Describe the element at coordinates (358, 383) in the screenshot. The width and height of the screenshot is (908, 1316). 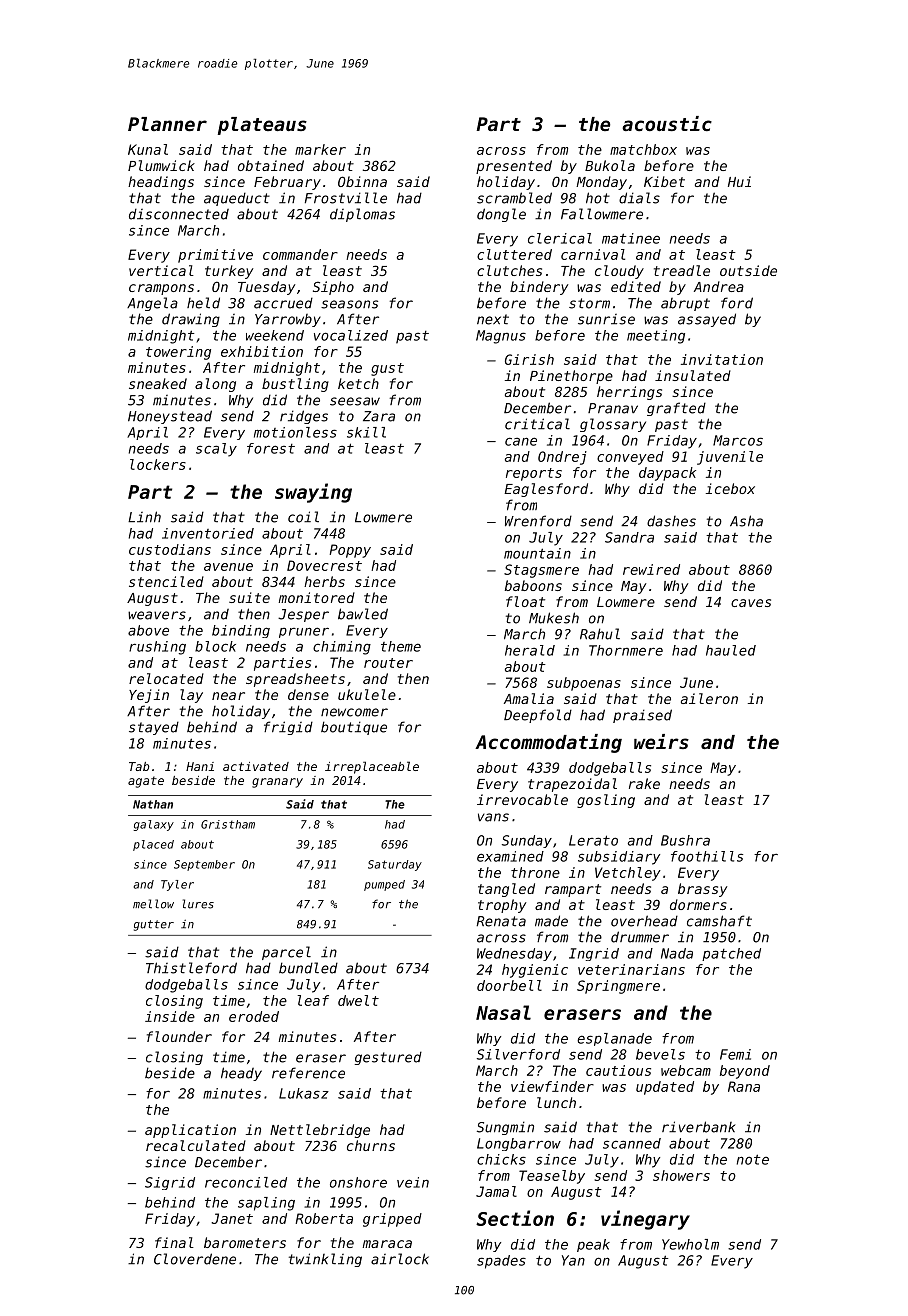
I see `ketch` at that location.
